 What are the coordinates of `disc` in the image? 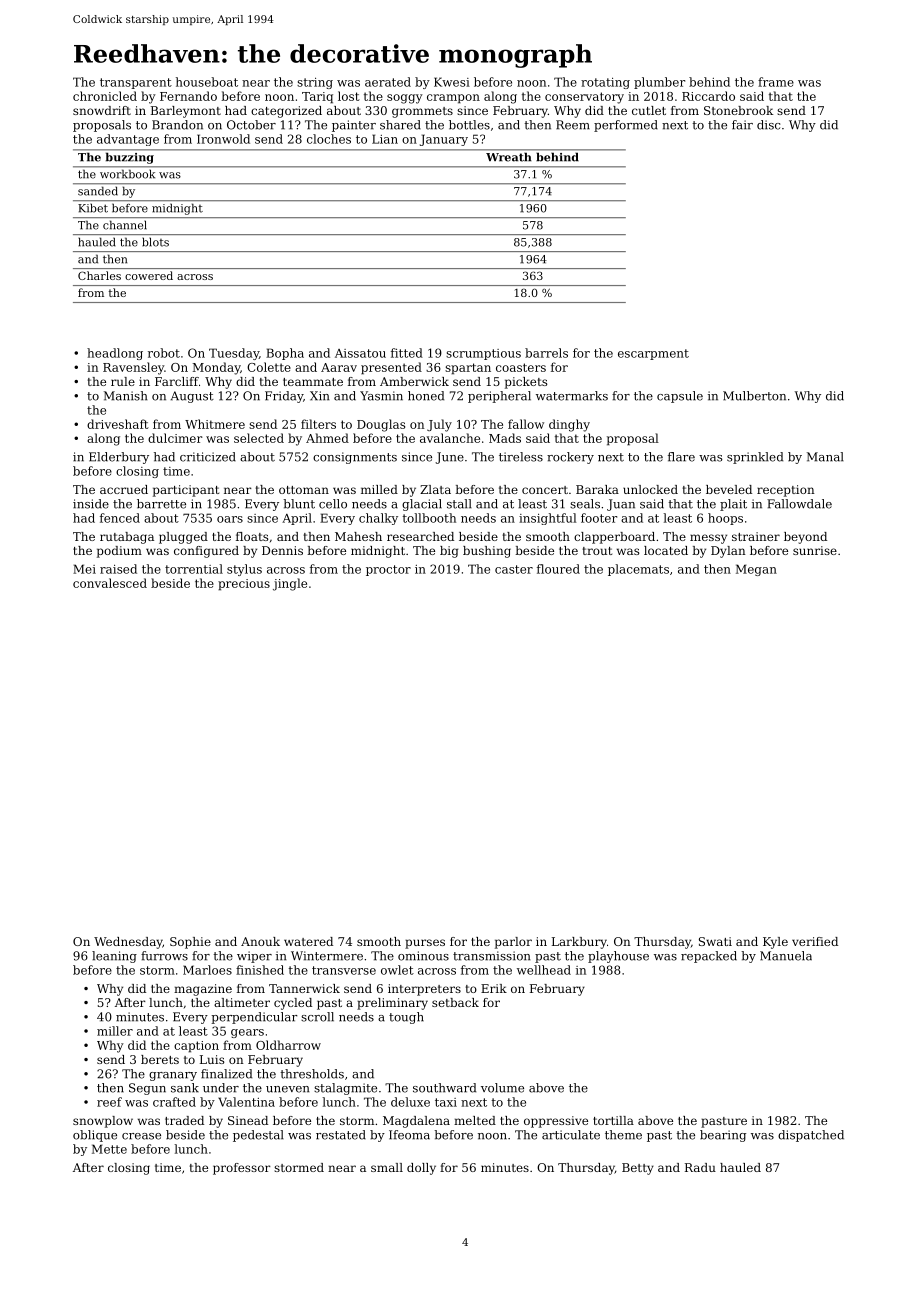 It's located at (768, 125).
